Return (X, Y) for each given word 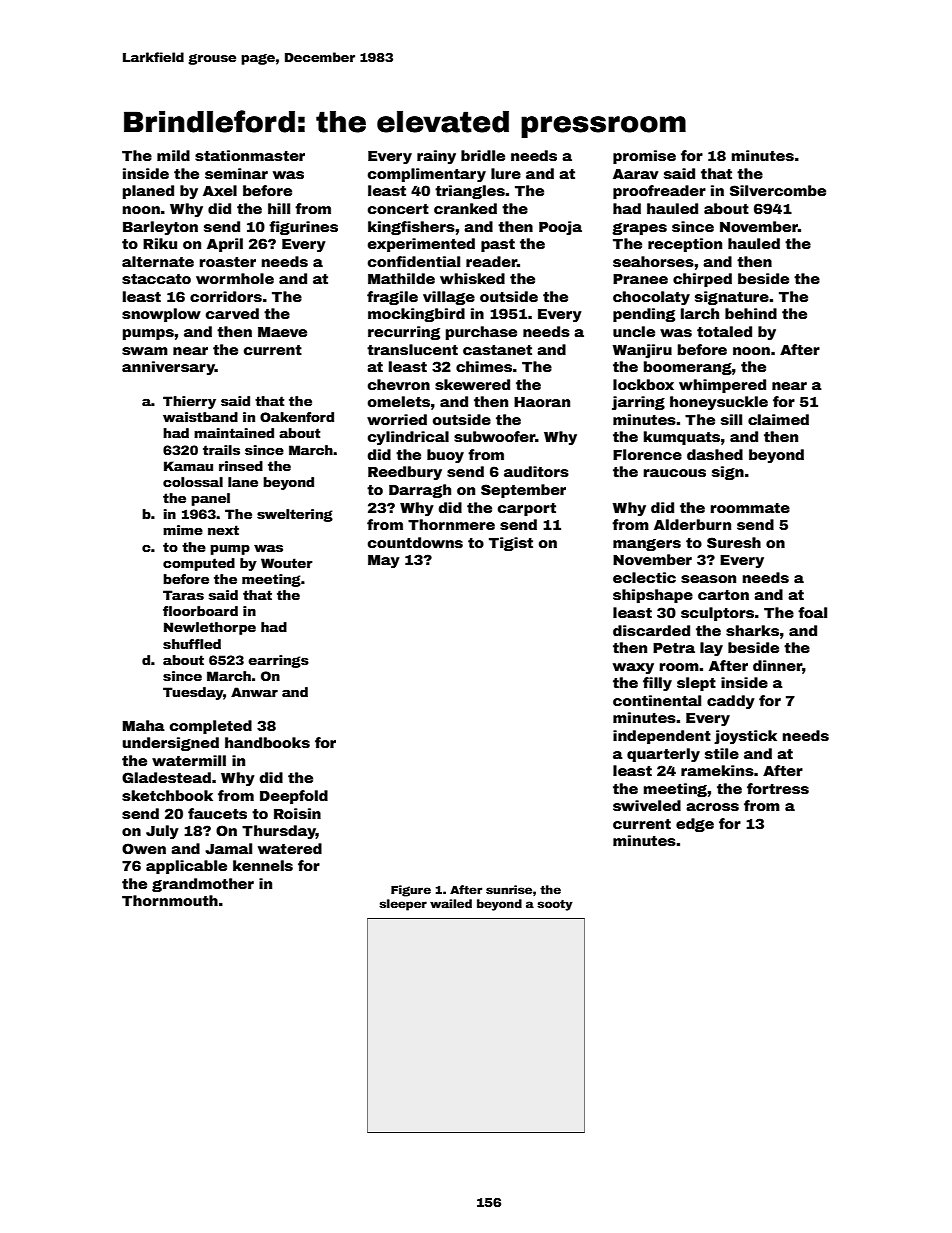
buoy (445, 456)
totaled (724, 331)
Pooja (560, 228)
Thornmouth (170, 900)
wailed (451, 903)
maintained (234, 433)
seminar (236, 173)
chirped (702, 280)
